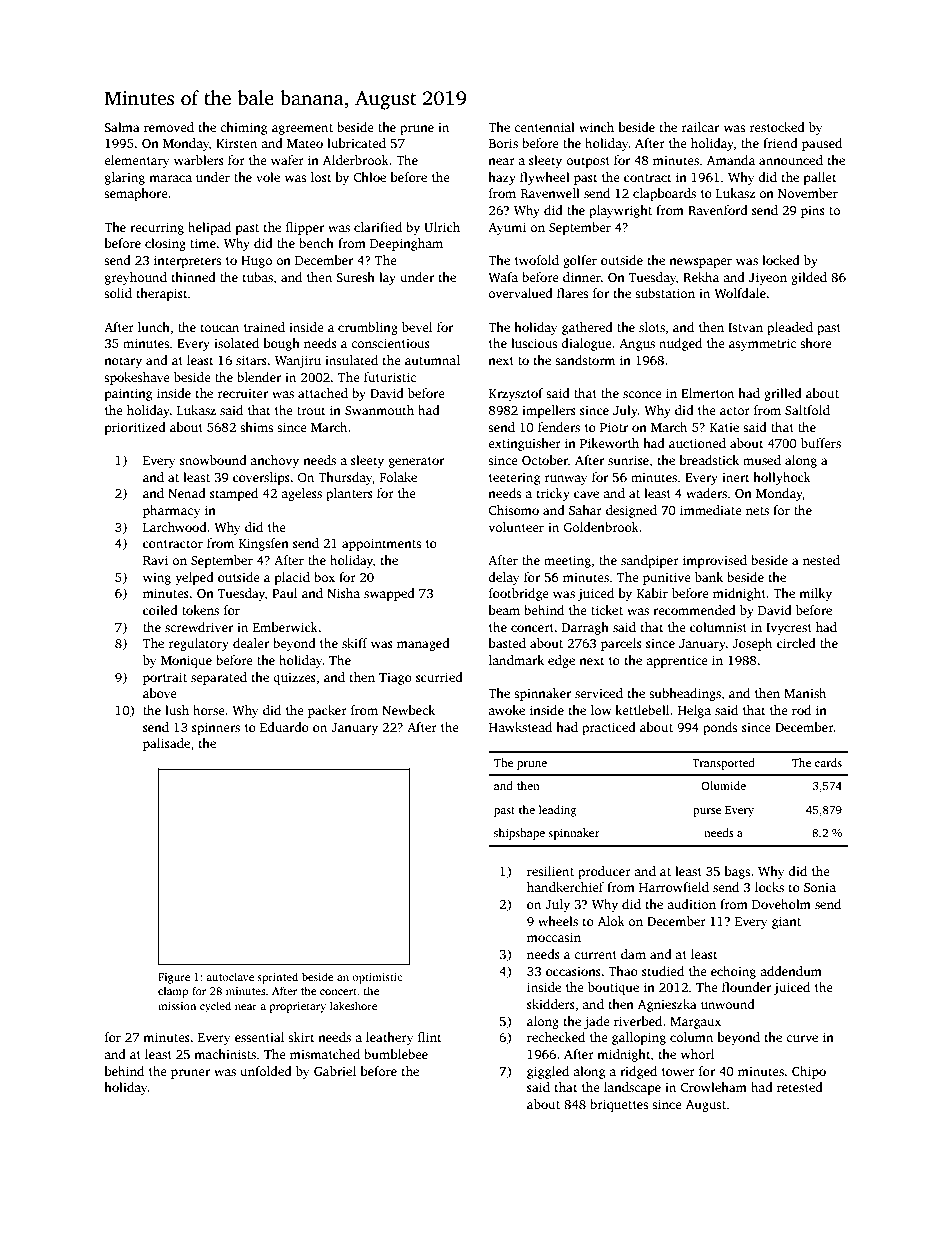 The image size is (952, 1233). I want to click on volunteer, so click(516, 527).
